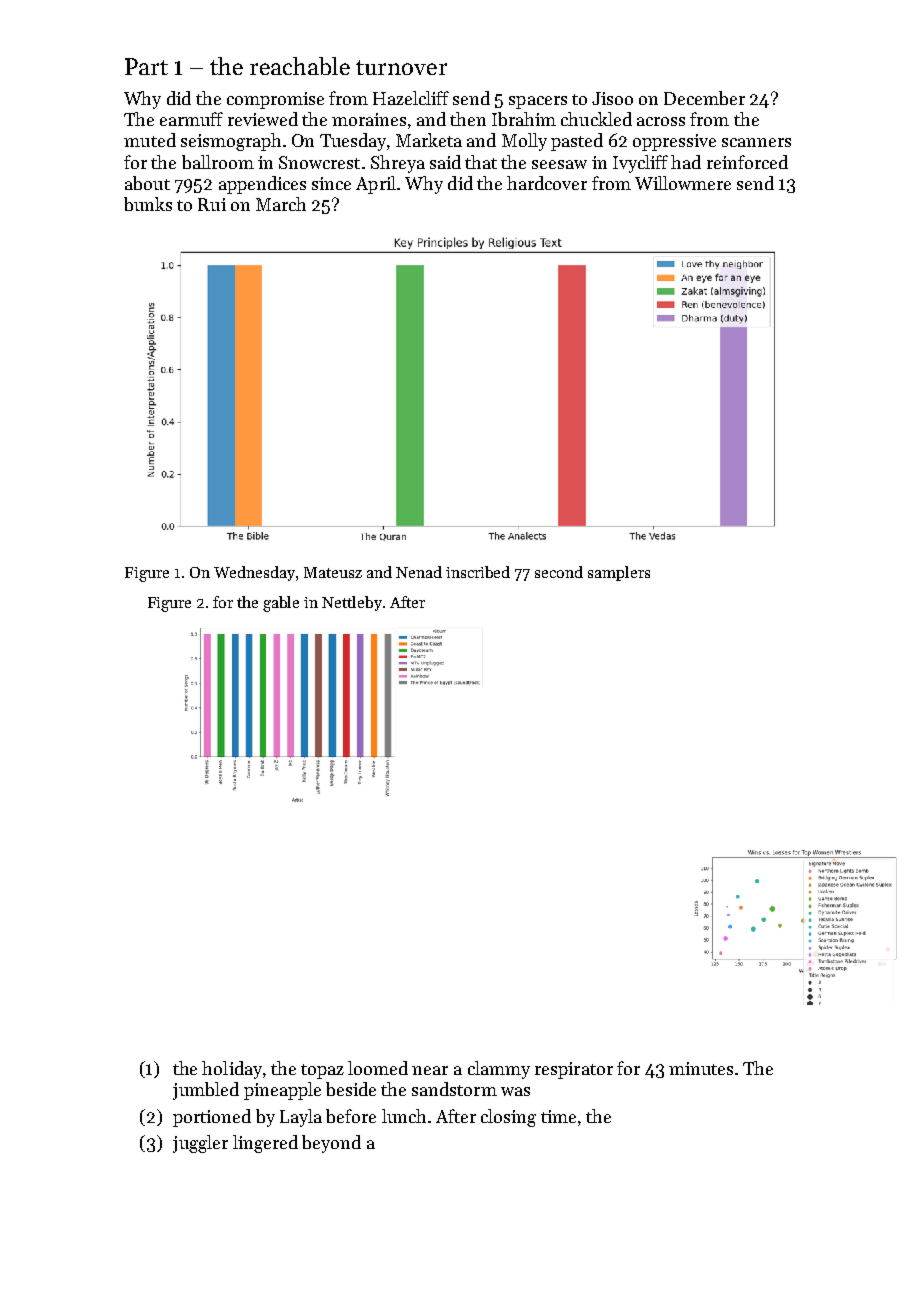 The height and width of the screenshot is (1314, 924). What do you see at coordinates (331, 1144) in the screenshot?
I see `beyond` at bounding box center [331, 1144].
